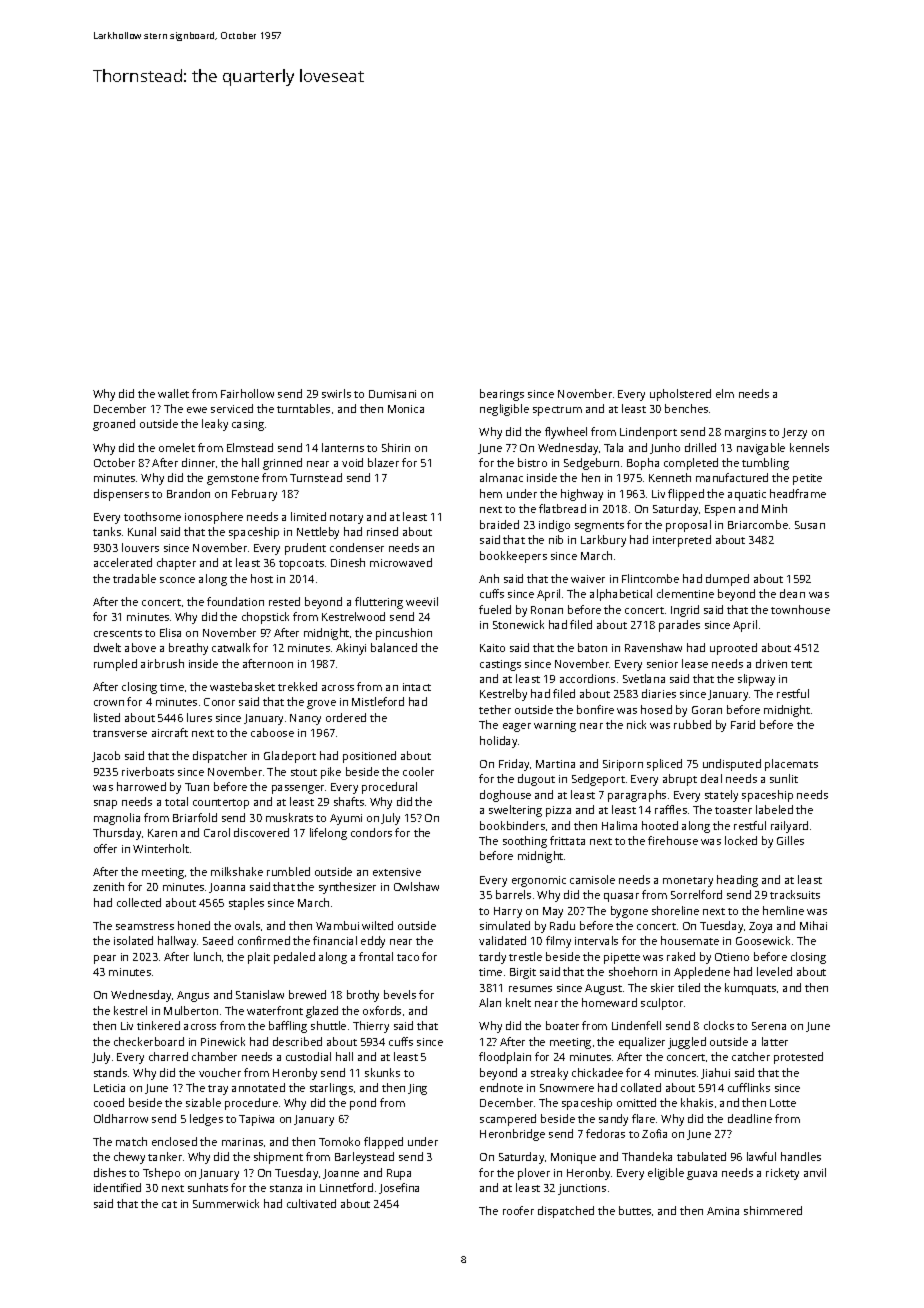  What do you see at coordinates (220, 757) in the page?
I see `dispatcher` at bounding box center [220, 757].
